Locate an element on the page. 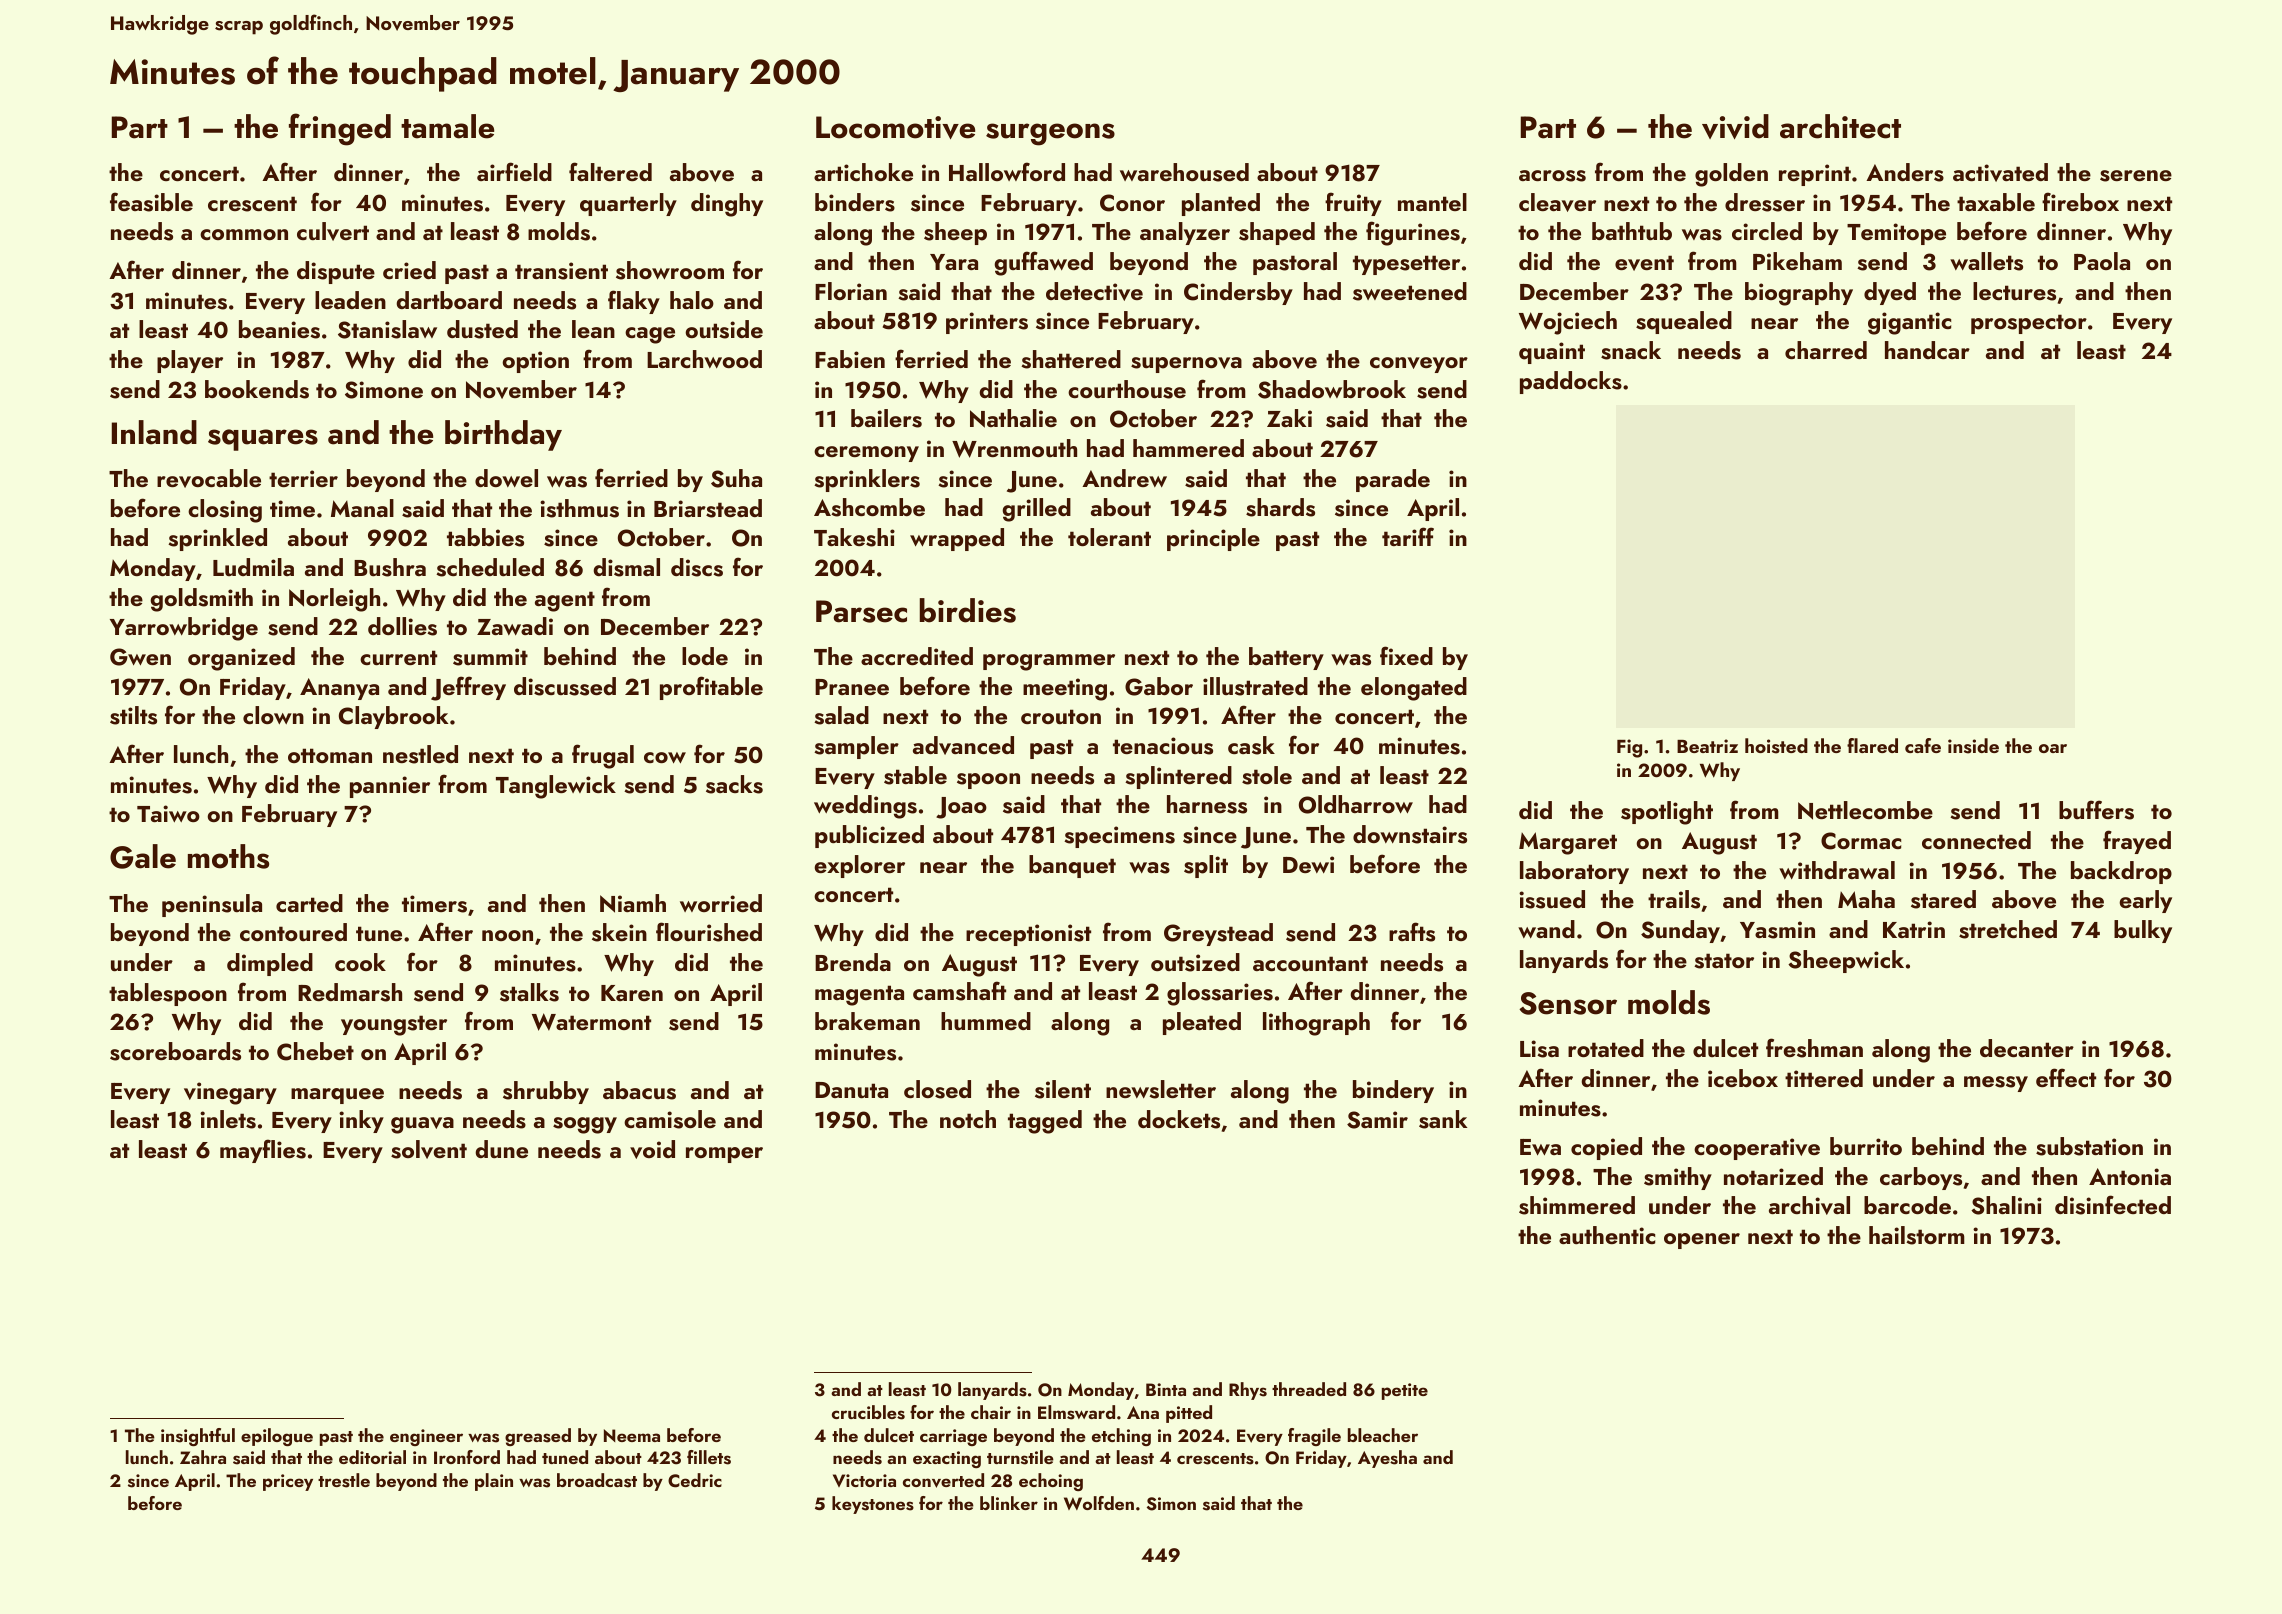  across is located at coordinates (1552, 176).
